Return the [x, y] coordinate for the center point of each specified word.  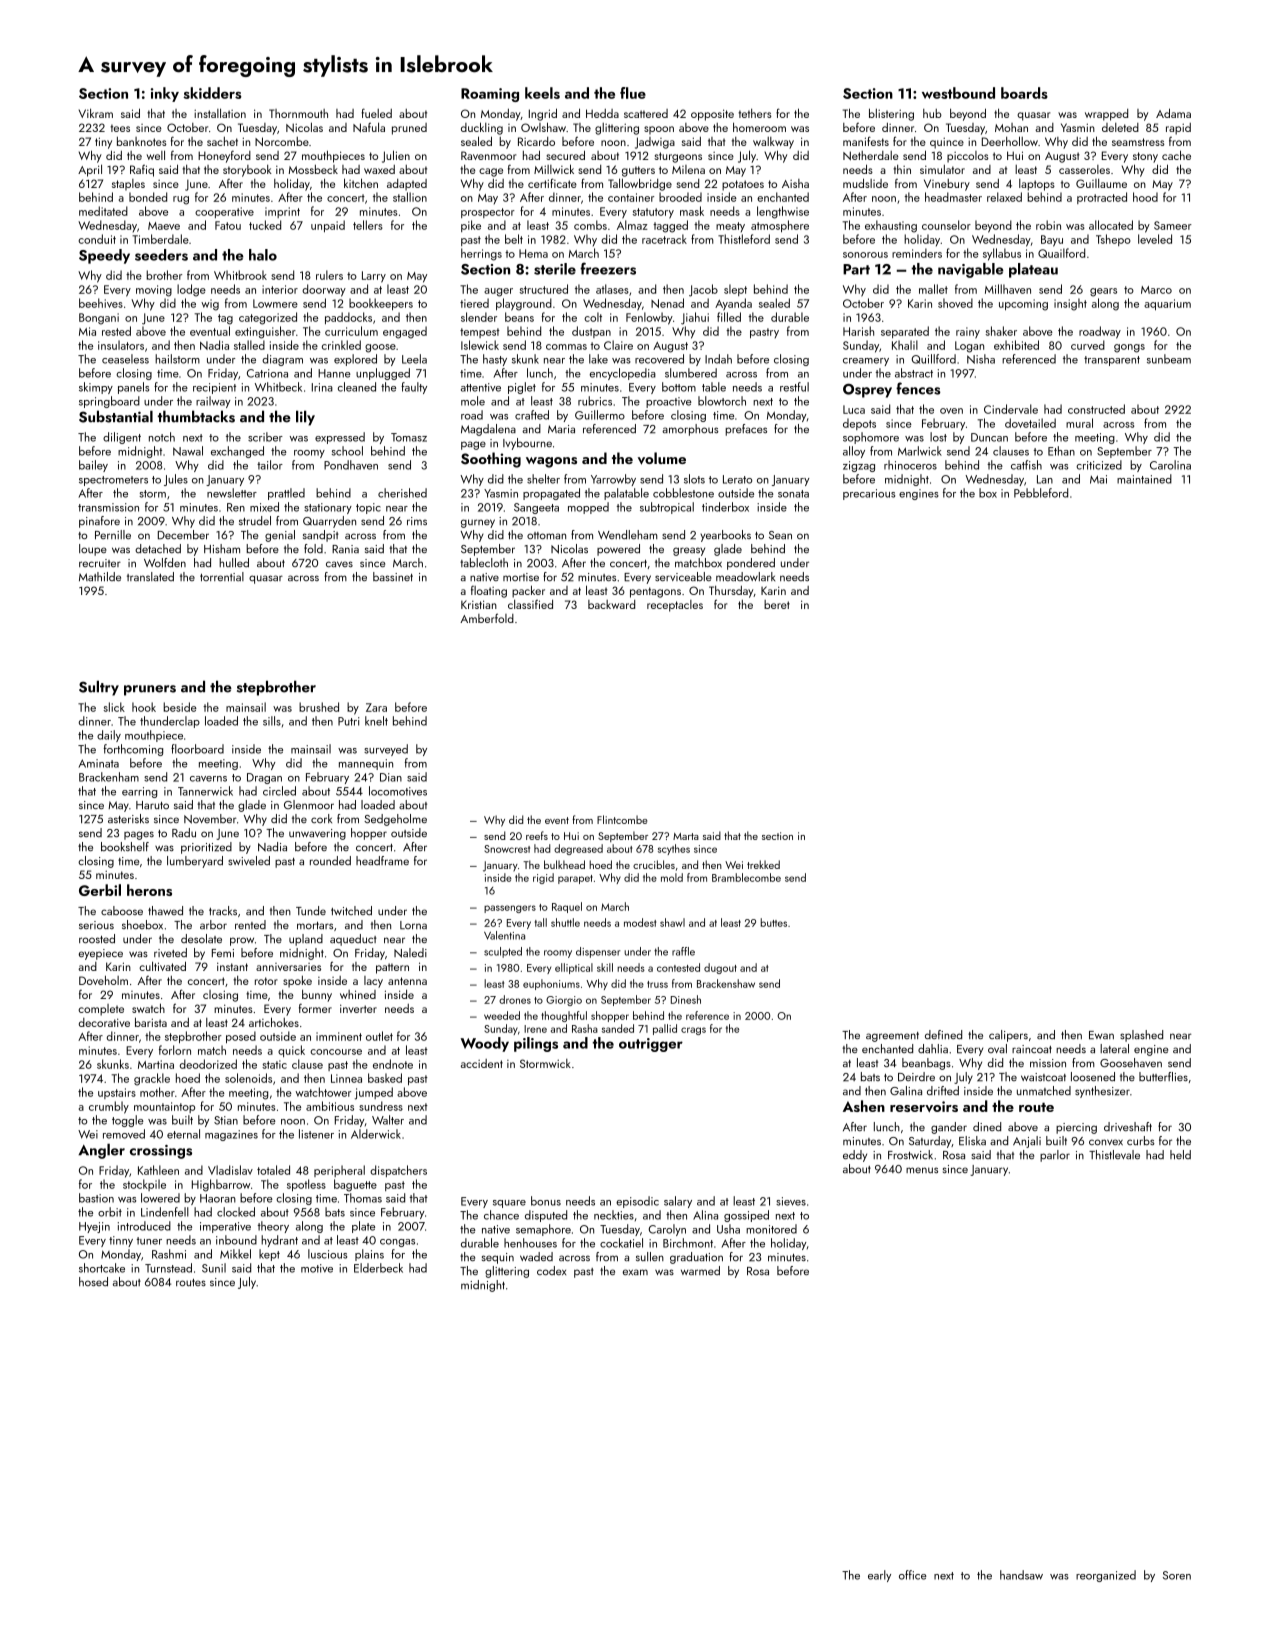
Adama [1173, 113]
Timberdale [160, 239]
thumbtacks [196, 416]
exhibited [1016, 345]
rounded [330, 860]
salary [678, 1202]
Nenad [667, 303]
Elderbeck [378, 1268]
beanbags [926, 1064]
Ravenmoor [488, 155]
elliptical [574, 968]
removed [124, 1134]
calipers [1008, 1036]
